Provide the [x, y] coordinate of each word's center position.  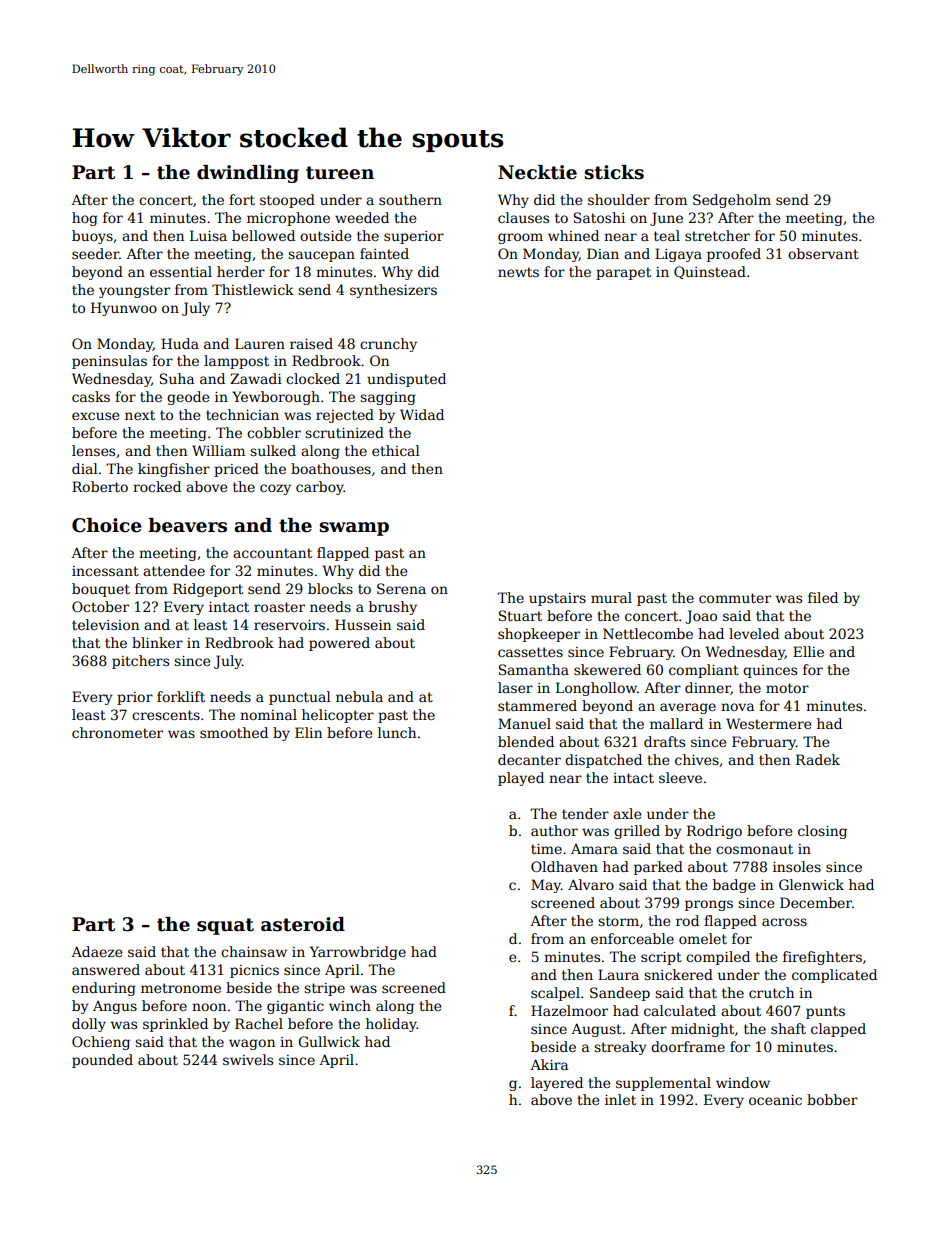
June [666, 219]
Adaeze [96, 951]
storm [618, 921]
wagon [252, 1044]
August [596, 1030]
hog [85, 219]
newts [518, 272]
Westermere [768, 723]
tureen [340, 173]
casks [91, 396]
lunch [397, 732]
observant [823, 253]
